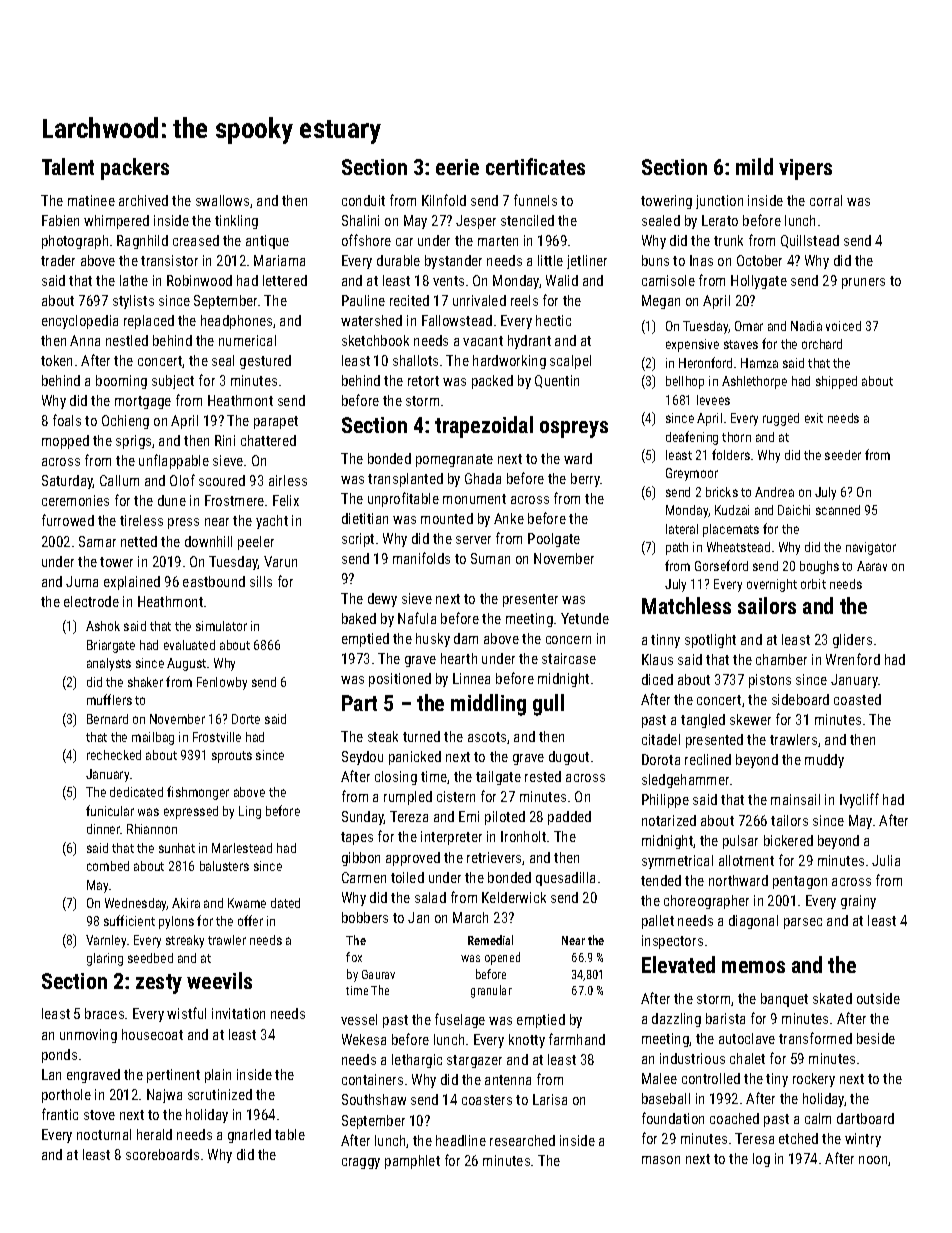 This screenshot has height=1233, width=952. Describe the element at coordinates (60, 1114) in the screenshot. I see `frantic` at that location.
